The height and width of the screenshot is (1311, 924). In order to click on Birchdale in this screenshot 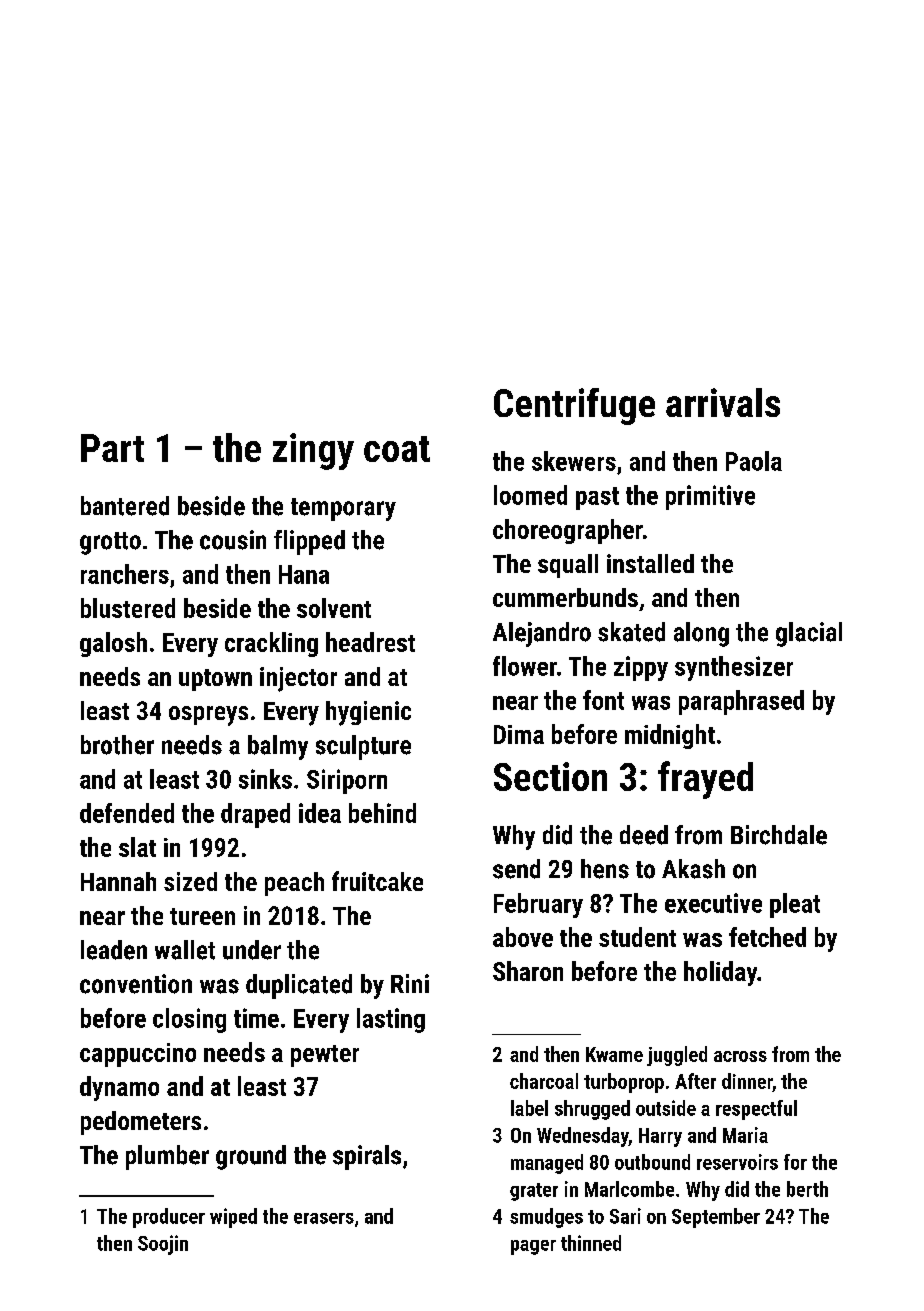, I will do `click(779, 835)`.
